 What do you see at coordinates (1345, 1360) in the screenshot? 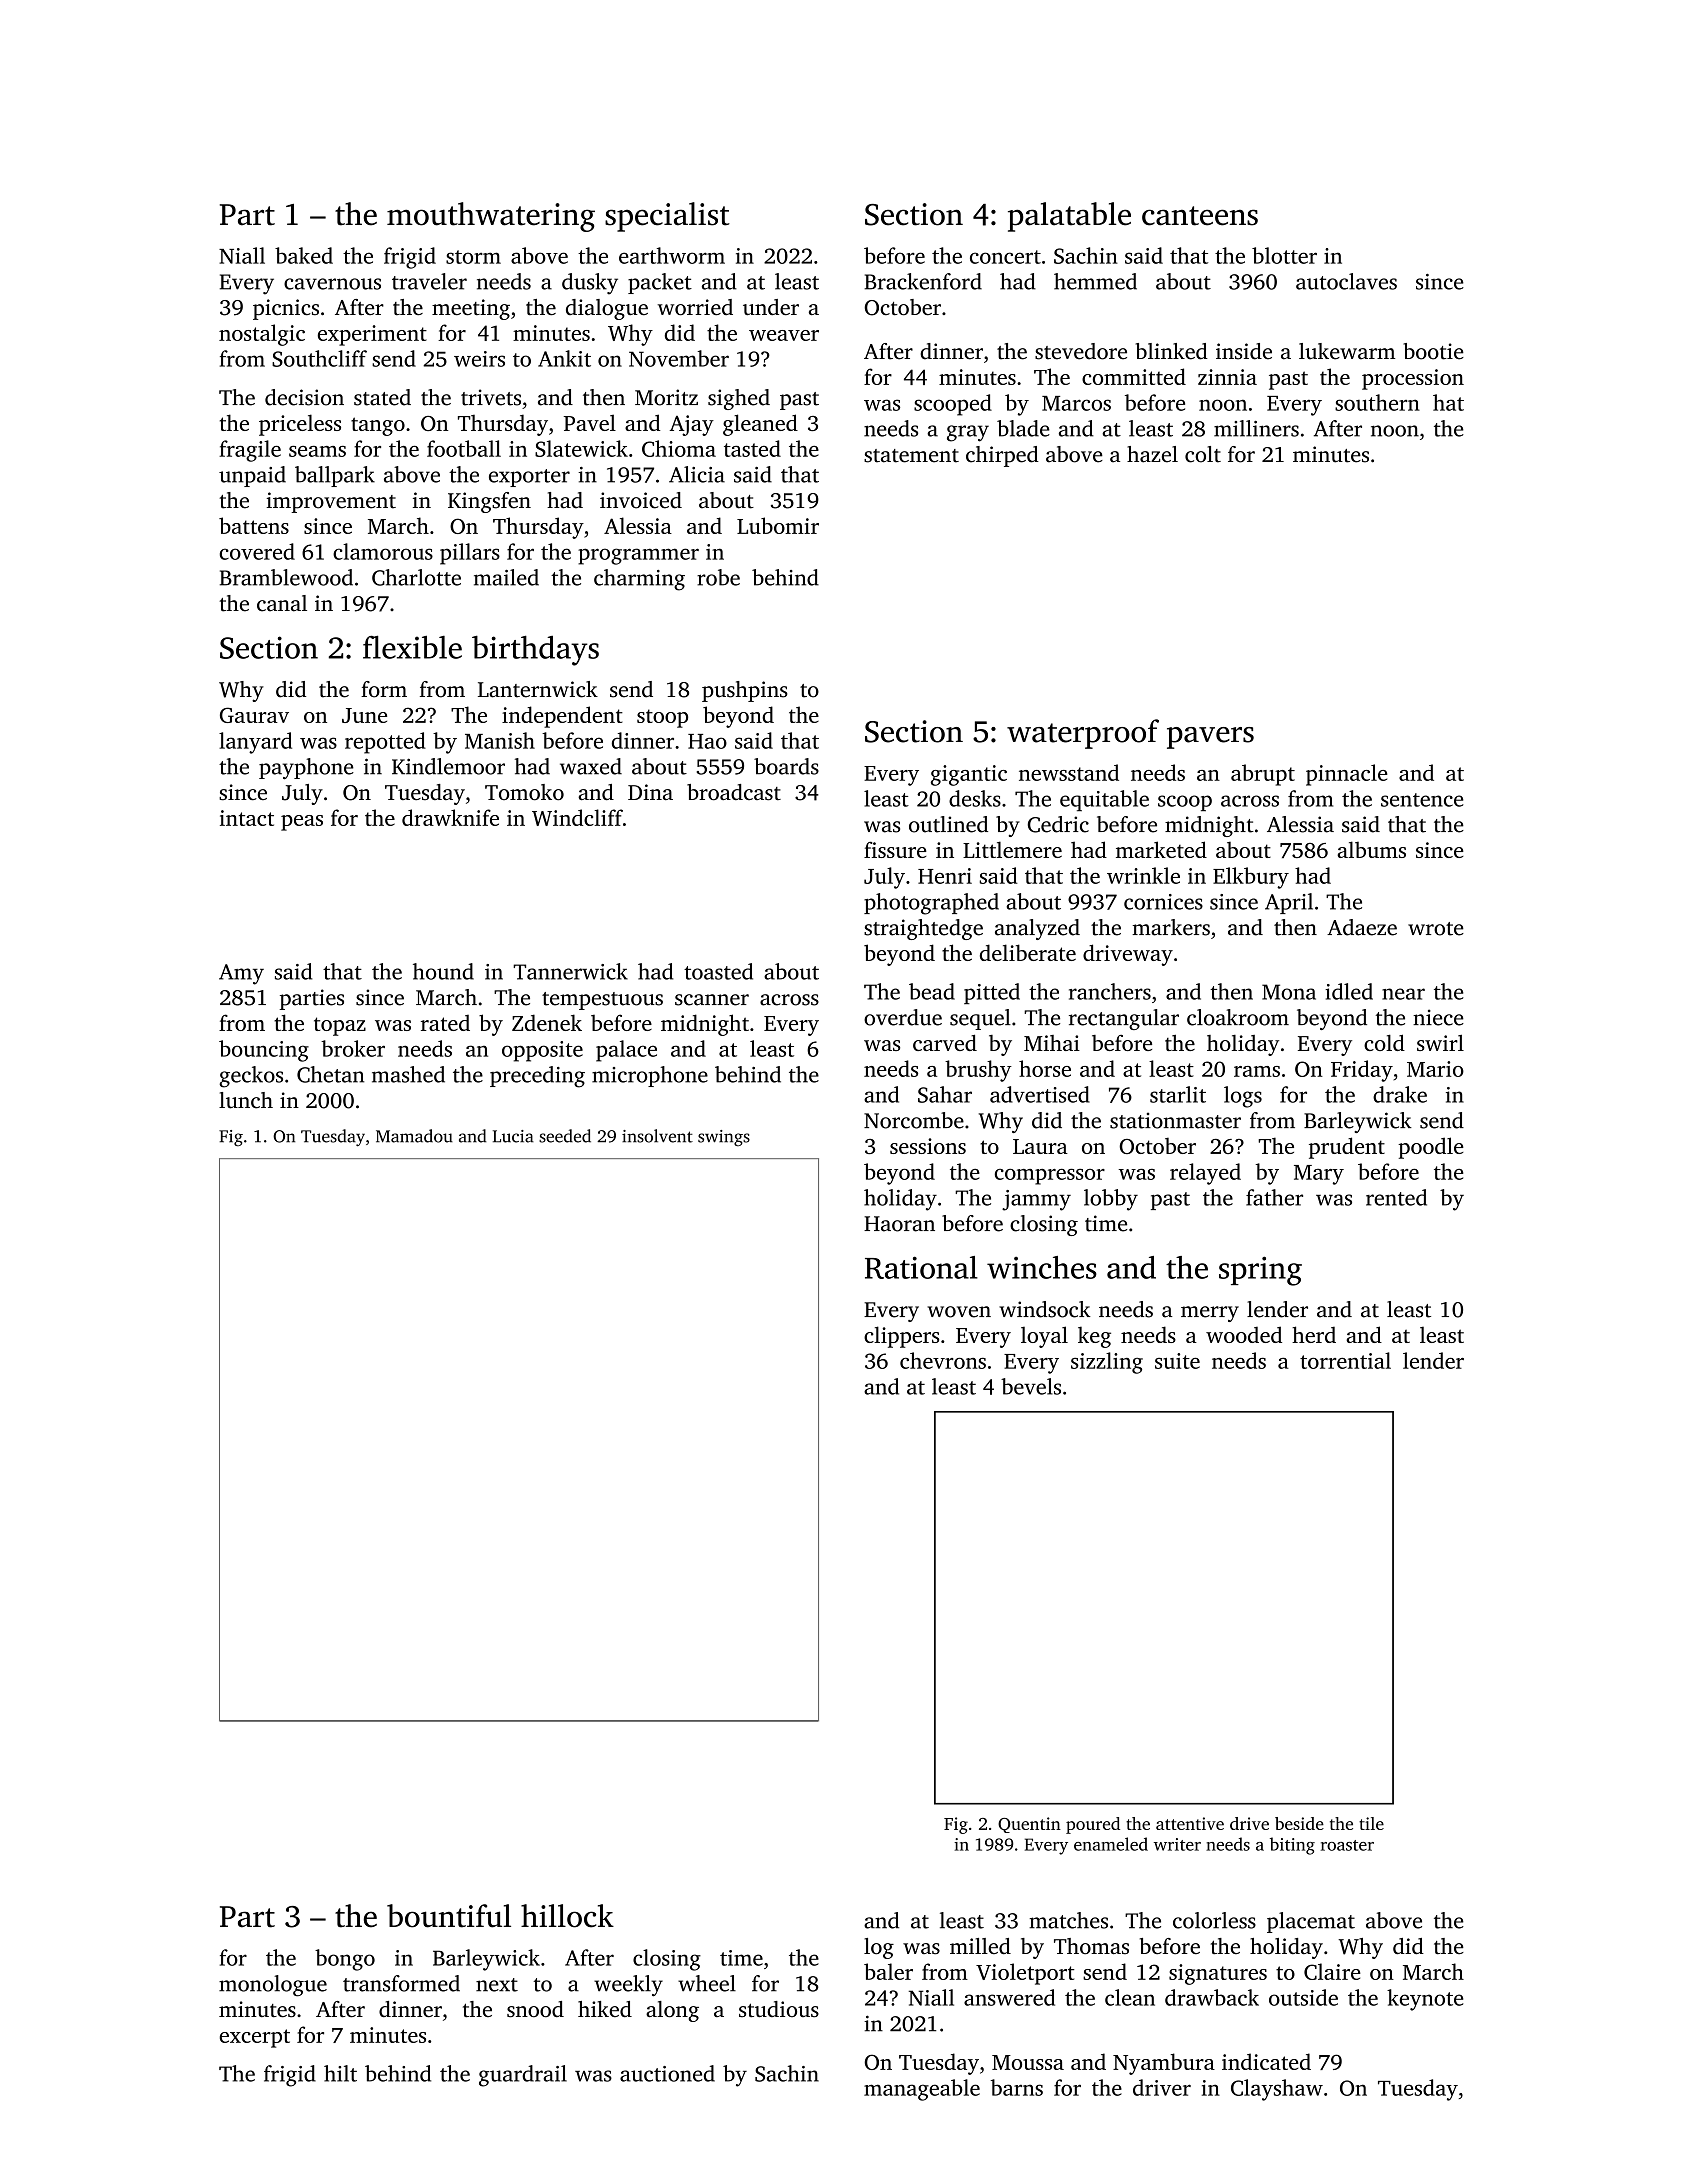
I see `torrential` at bounding box center [1345, 1360].
